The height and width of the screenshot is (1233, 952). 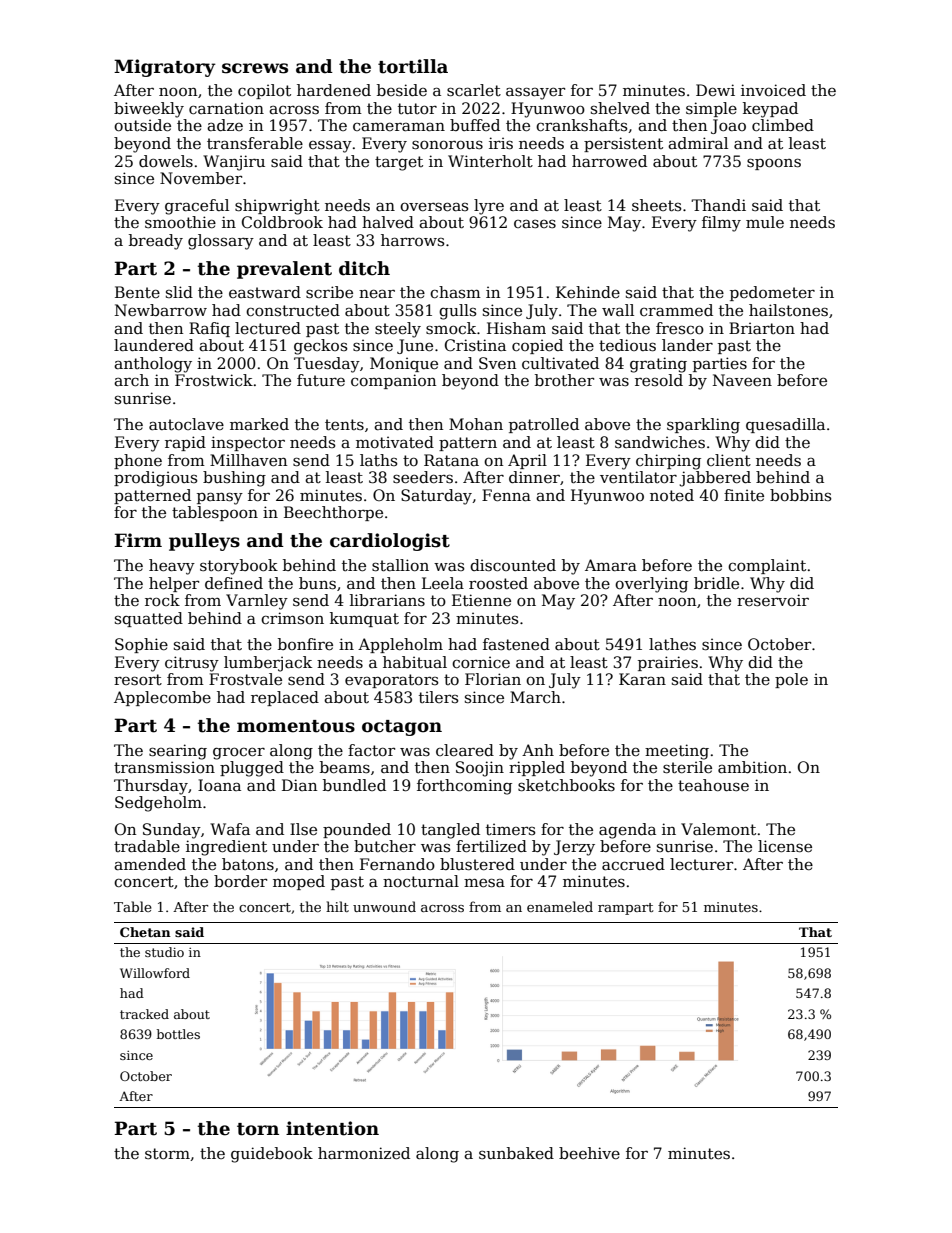 I want to click on Chetan, so click(x=145, y=932).
